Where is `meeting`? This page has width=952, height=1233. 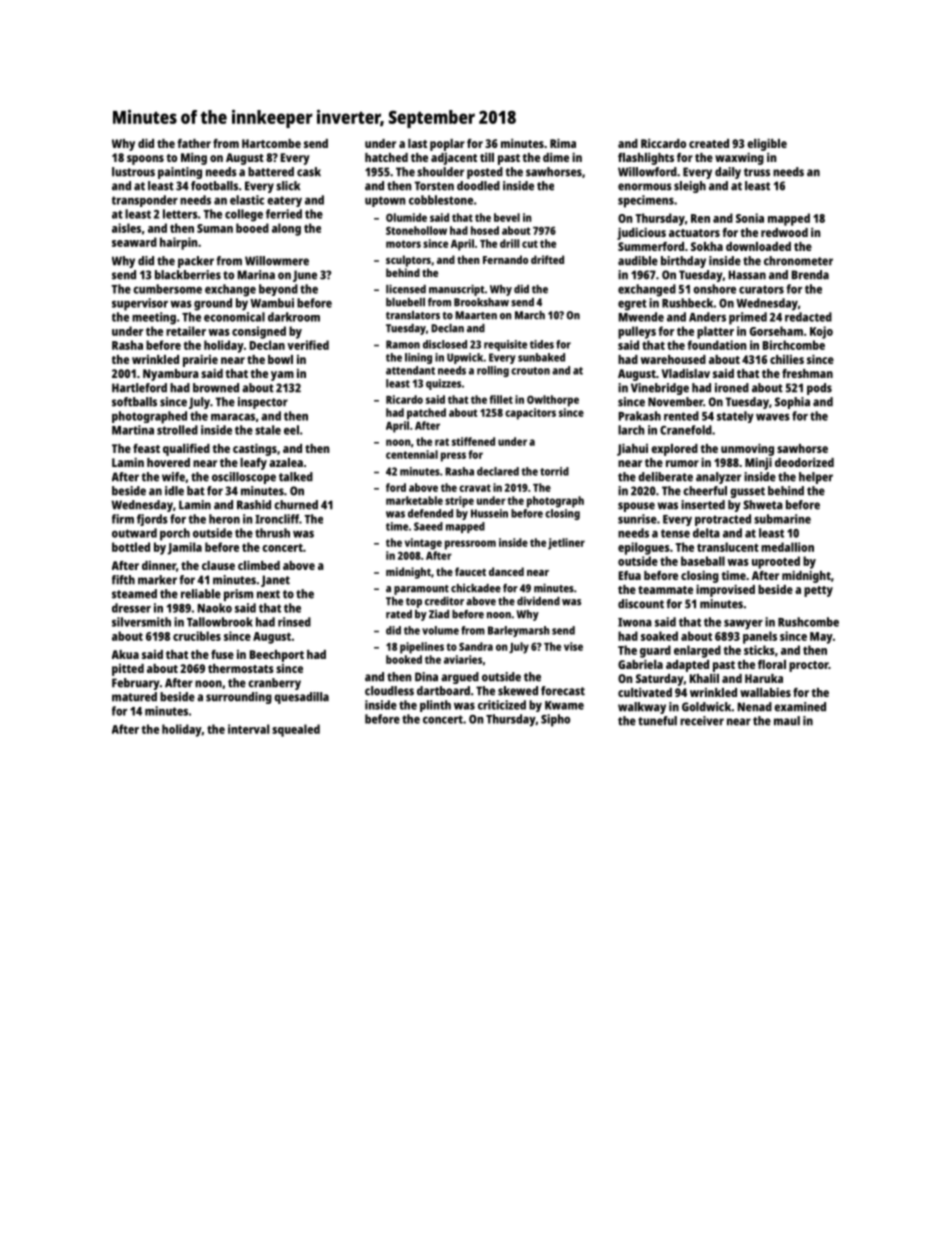
meeting is located at coordinates (154, 318).
